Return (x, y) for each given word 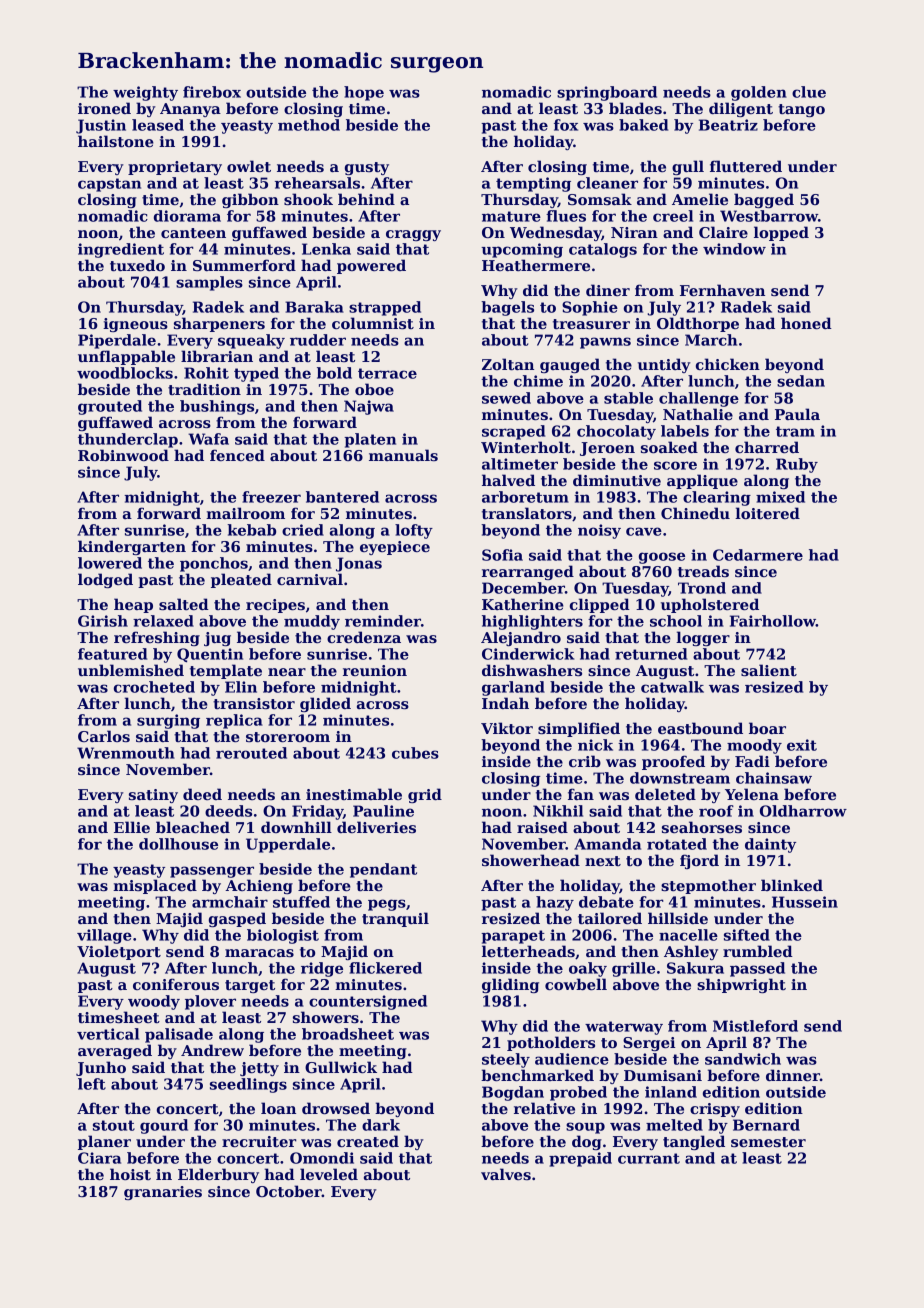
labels (685, 431)
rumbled (758, 951)
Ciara (99, 1158)
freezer (271, 497)
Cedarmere (758, 555)
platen (370, 440)
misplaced (155, 886)
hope (364, 93)
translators (527, 513)
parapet (513, 937)
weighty (145, 93)
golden (759, 93)
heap (133, 605)
